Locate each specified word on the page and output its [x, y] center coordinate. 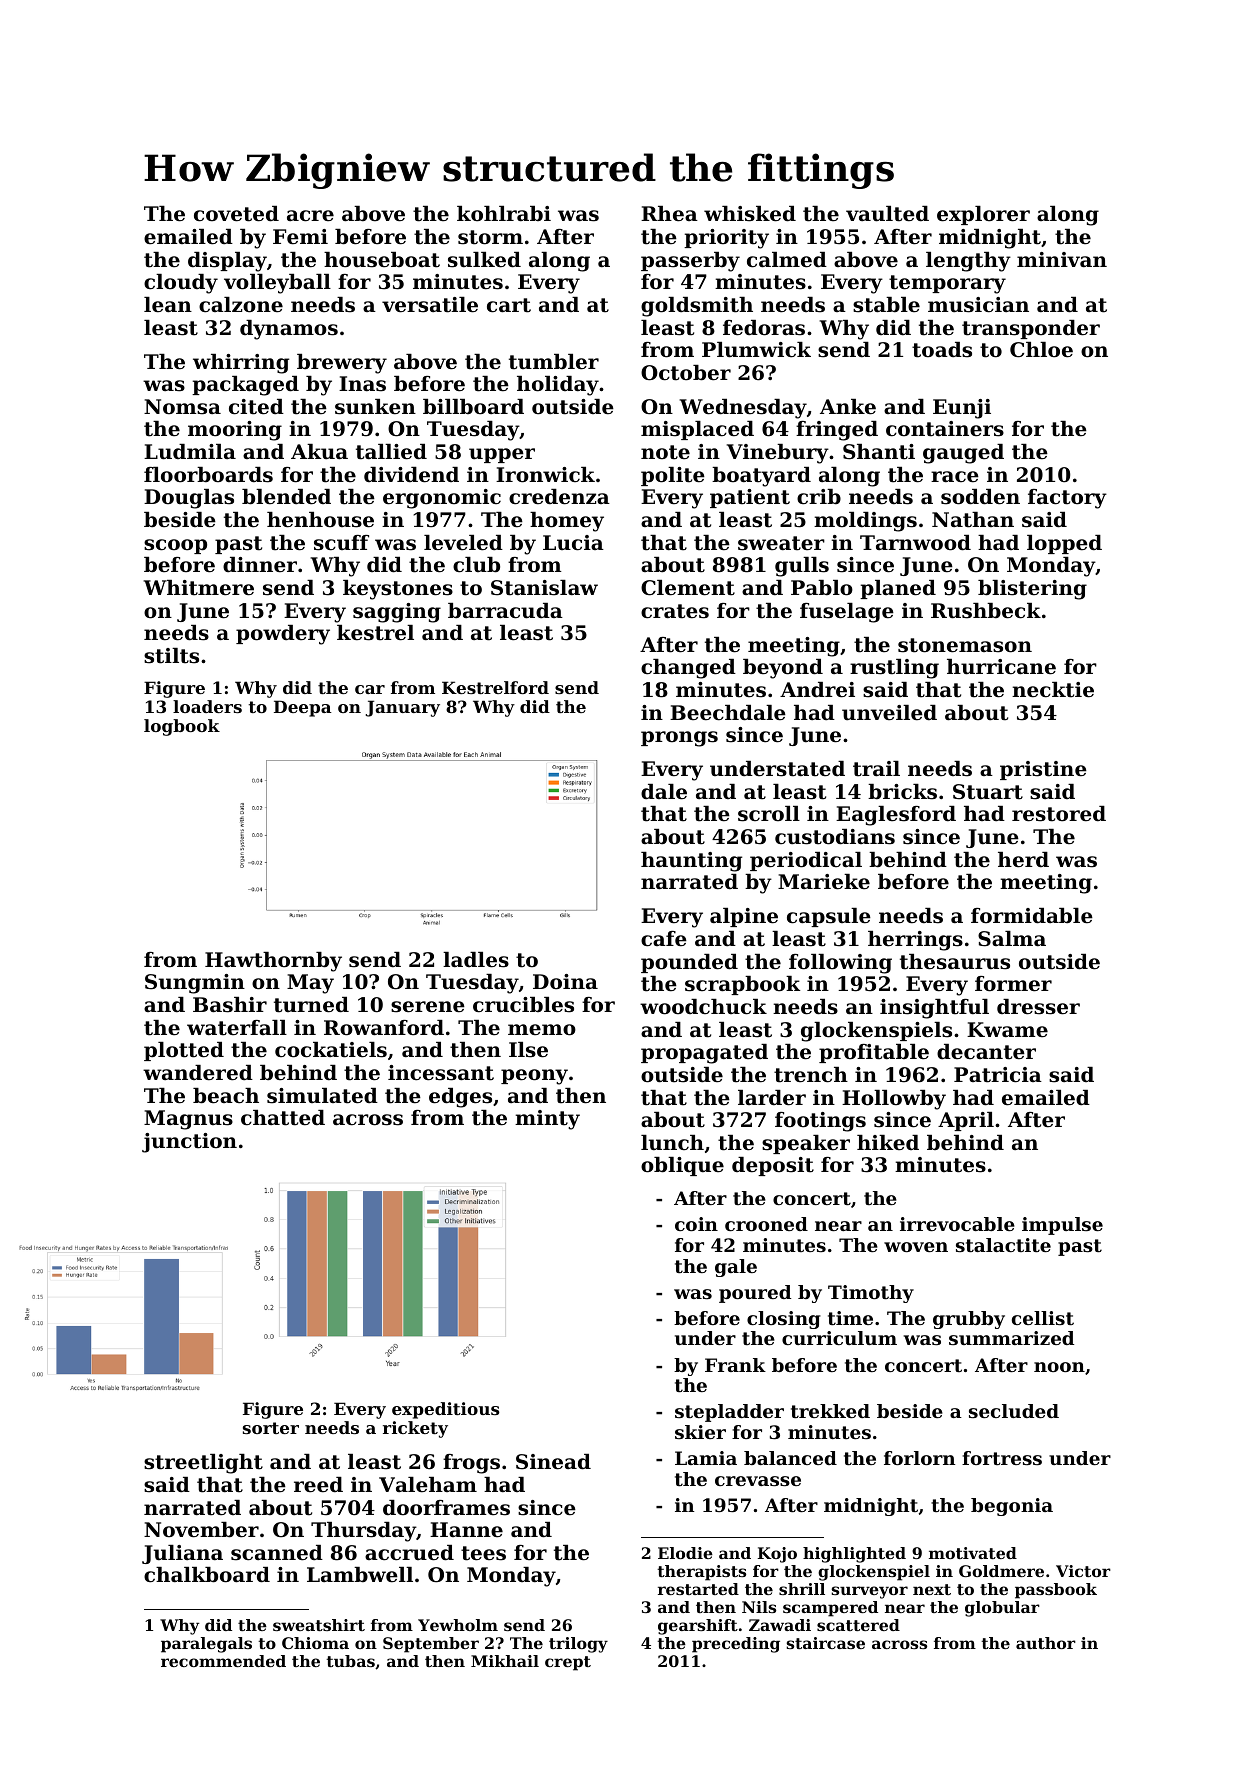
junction [189, 1143]
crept [568, 1663]
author [1046, 1643]
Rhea [669, 214]
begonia [1012, 1507]
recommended [223, 1661]
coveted [236, 214]
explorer [983, 215]
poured [755, 1294]
